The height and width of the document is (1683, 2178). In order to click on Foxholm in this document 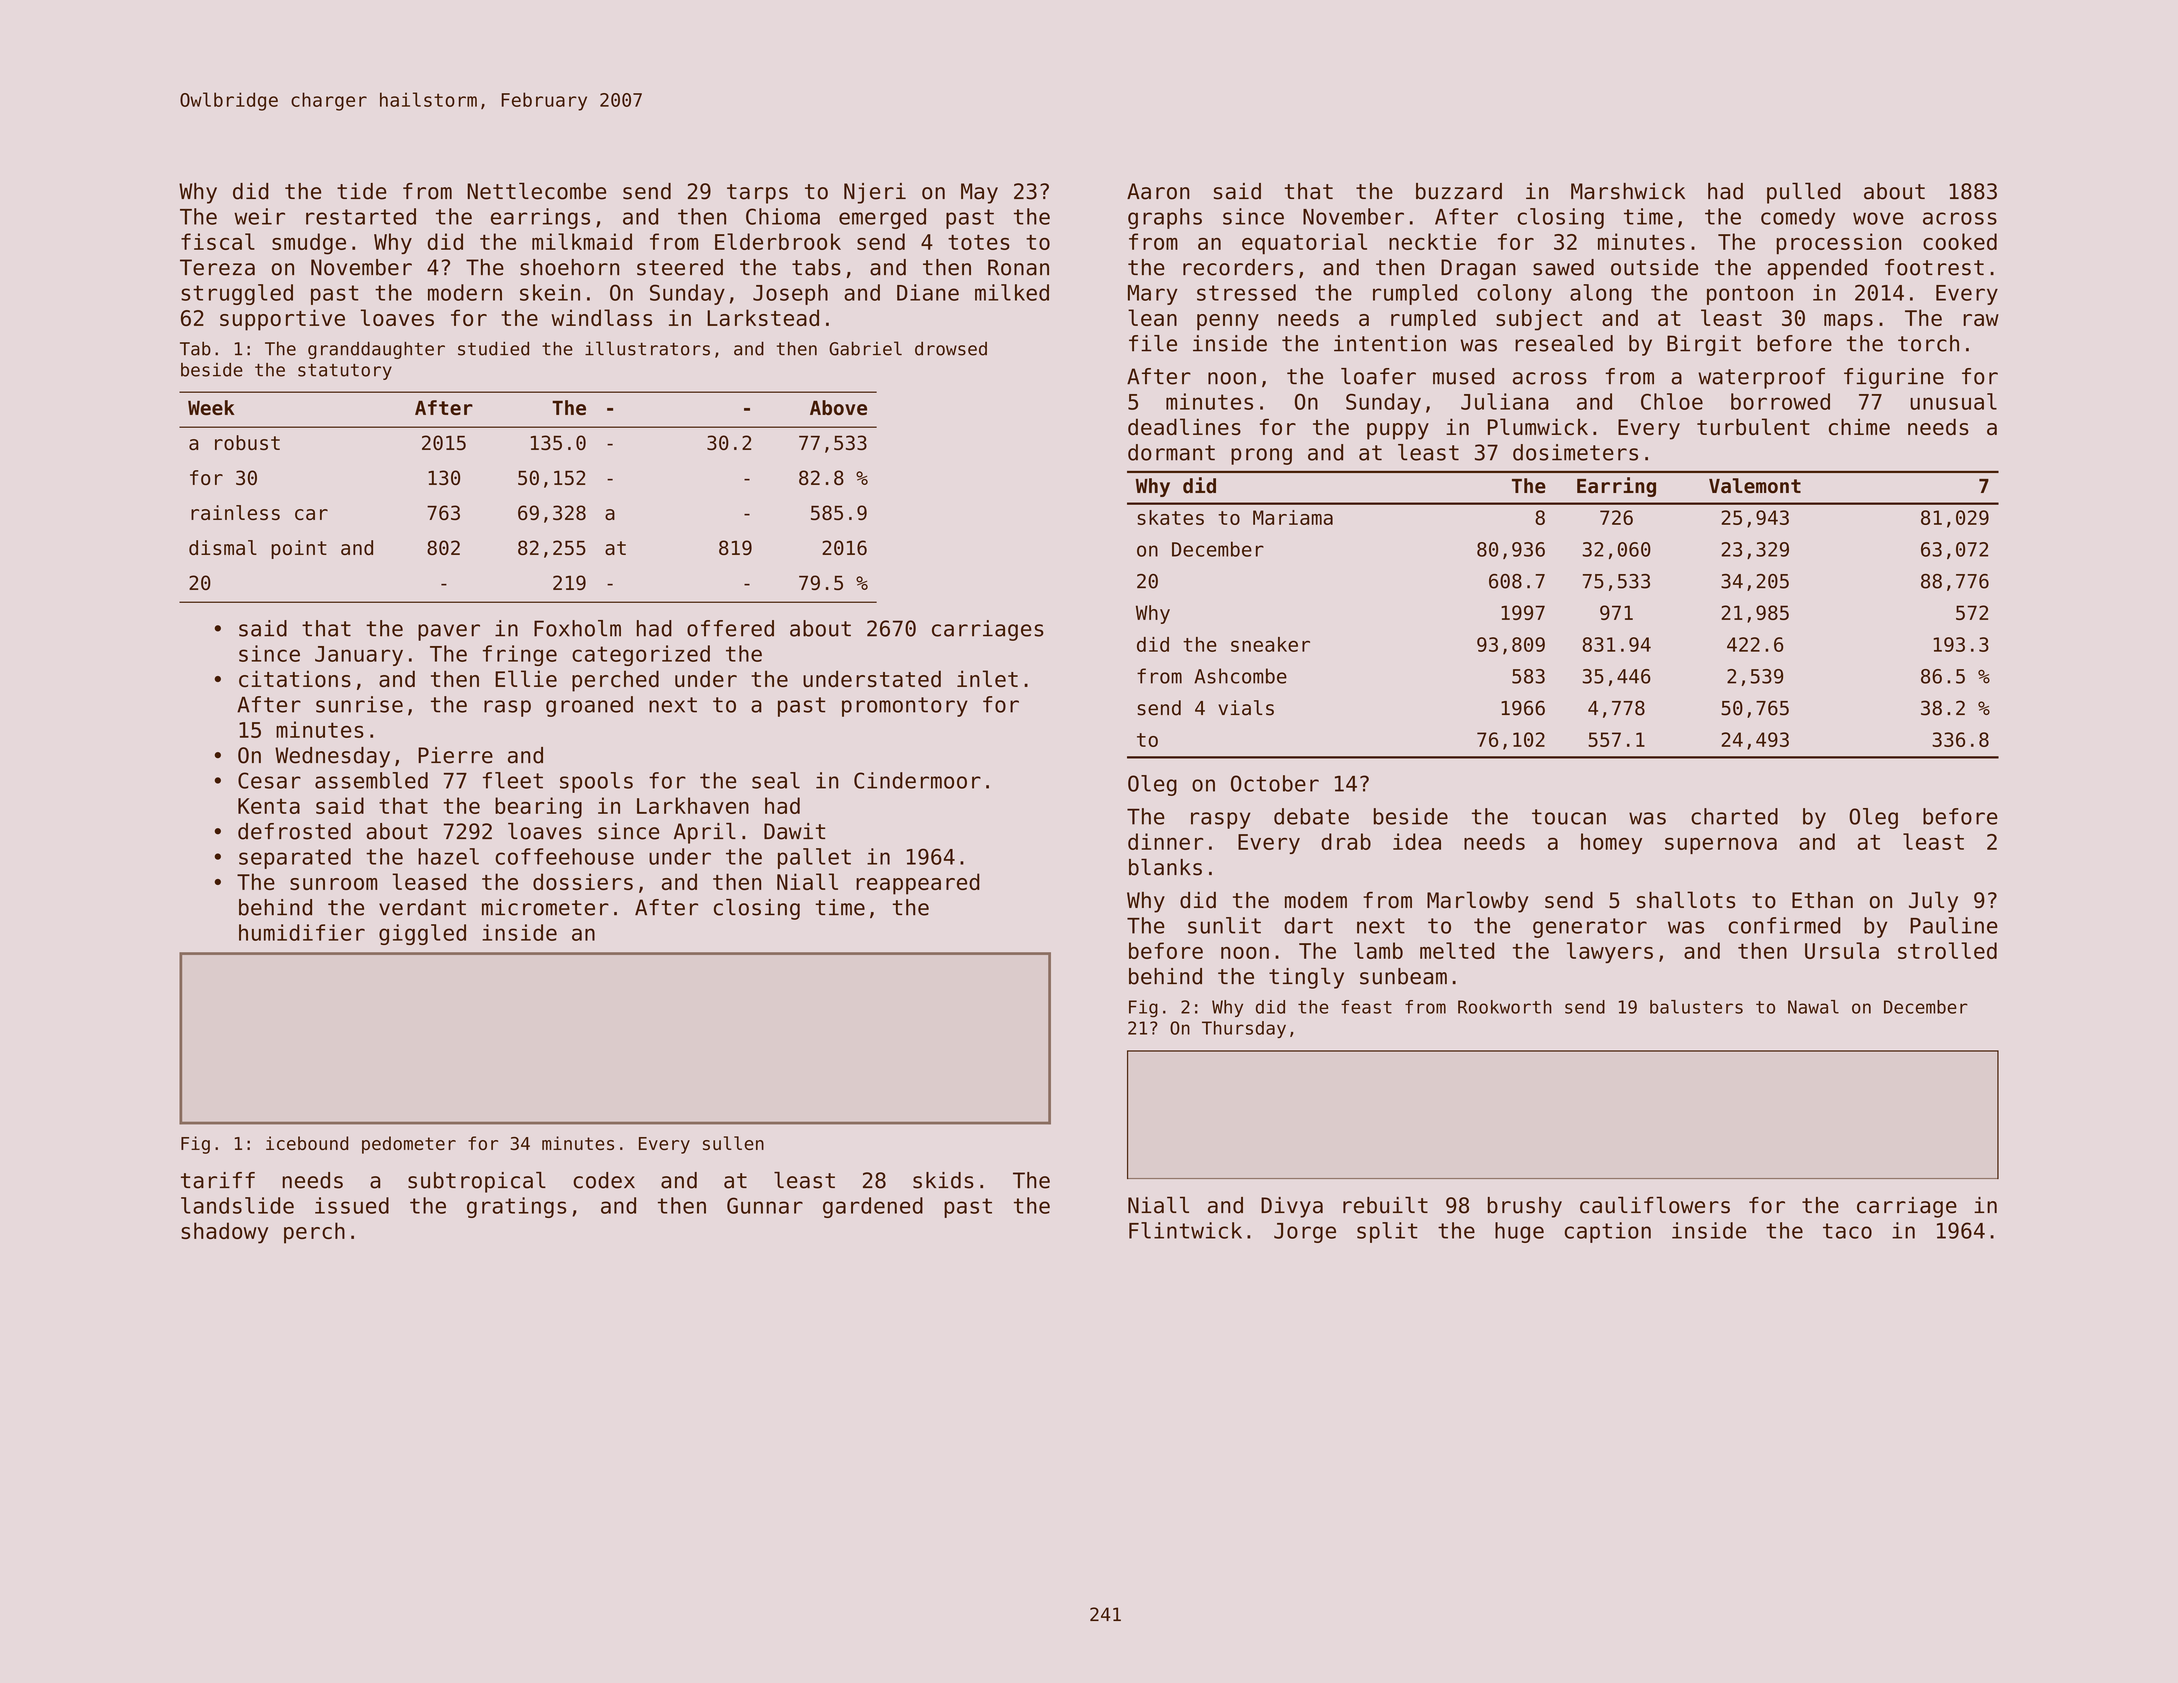, I will do `click(577, 628)`.
